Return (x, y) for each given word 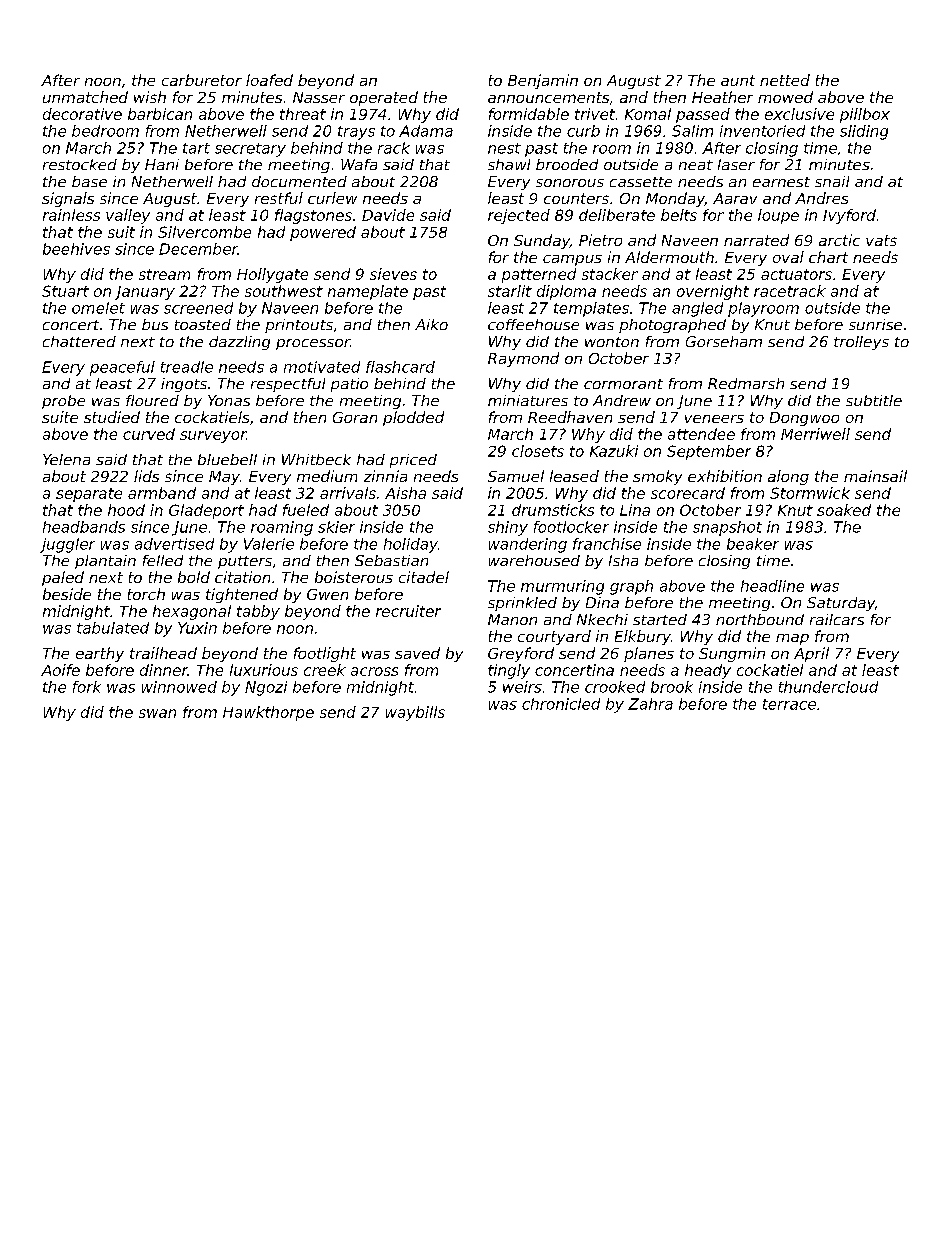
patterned (539, 275)
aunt (738, 80)
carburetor (202, 80)
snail (832, 181)
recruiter (408, 611)
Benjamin (543, 81)
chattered (79, 341)
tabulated (113, 628)
